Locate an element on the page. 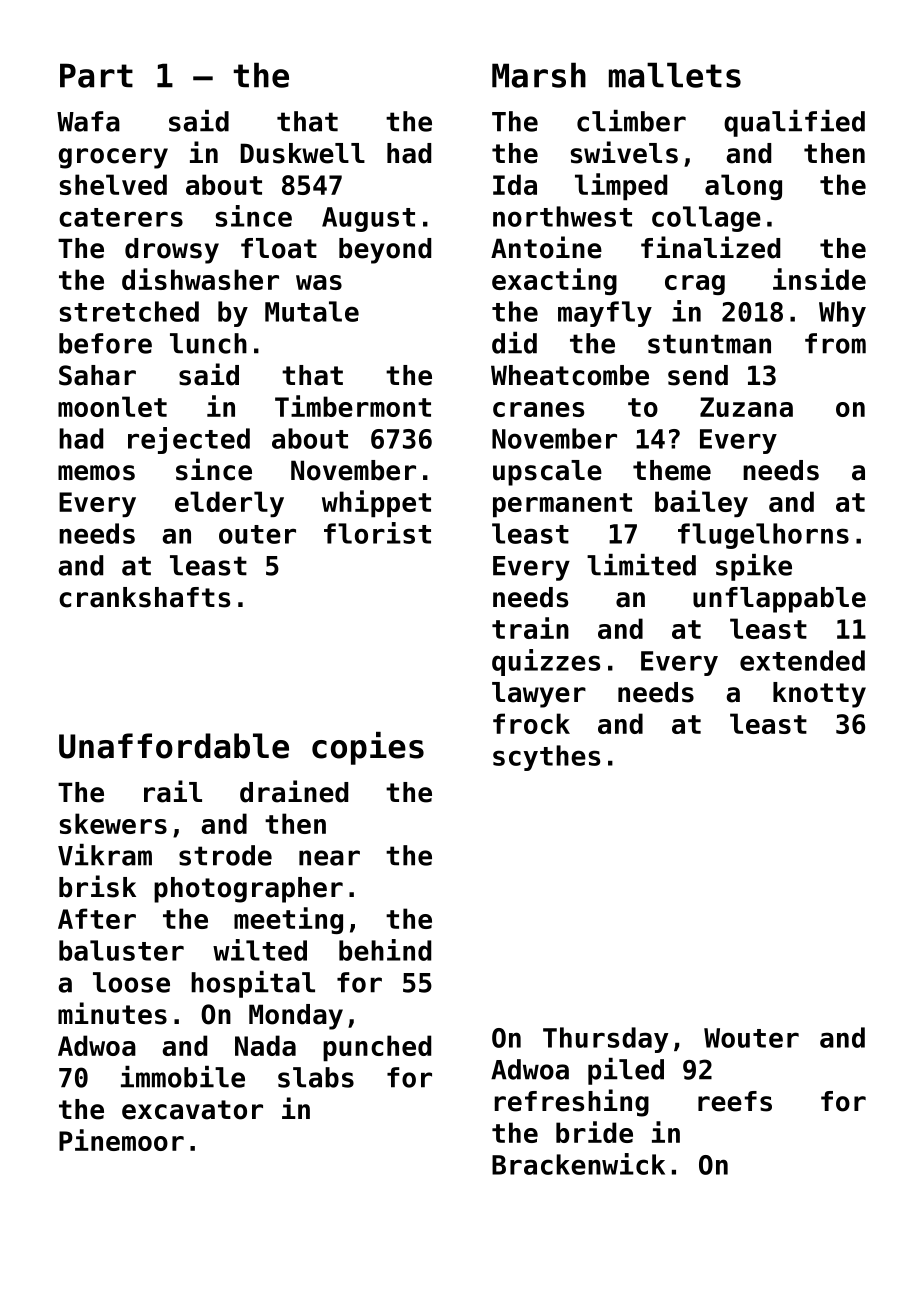 This document has height=1311, width=924. unflappable is located at coordinates (779, 600).
